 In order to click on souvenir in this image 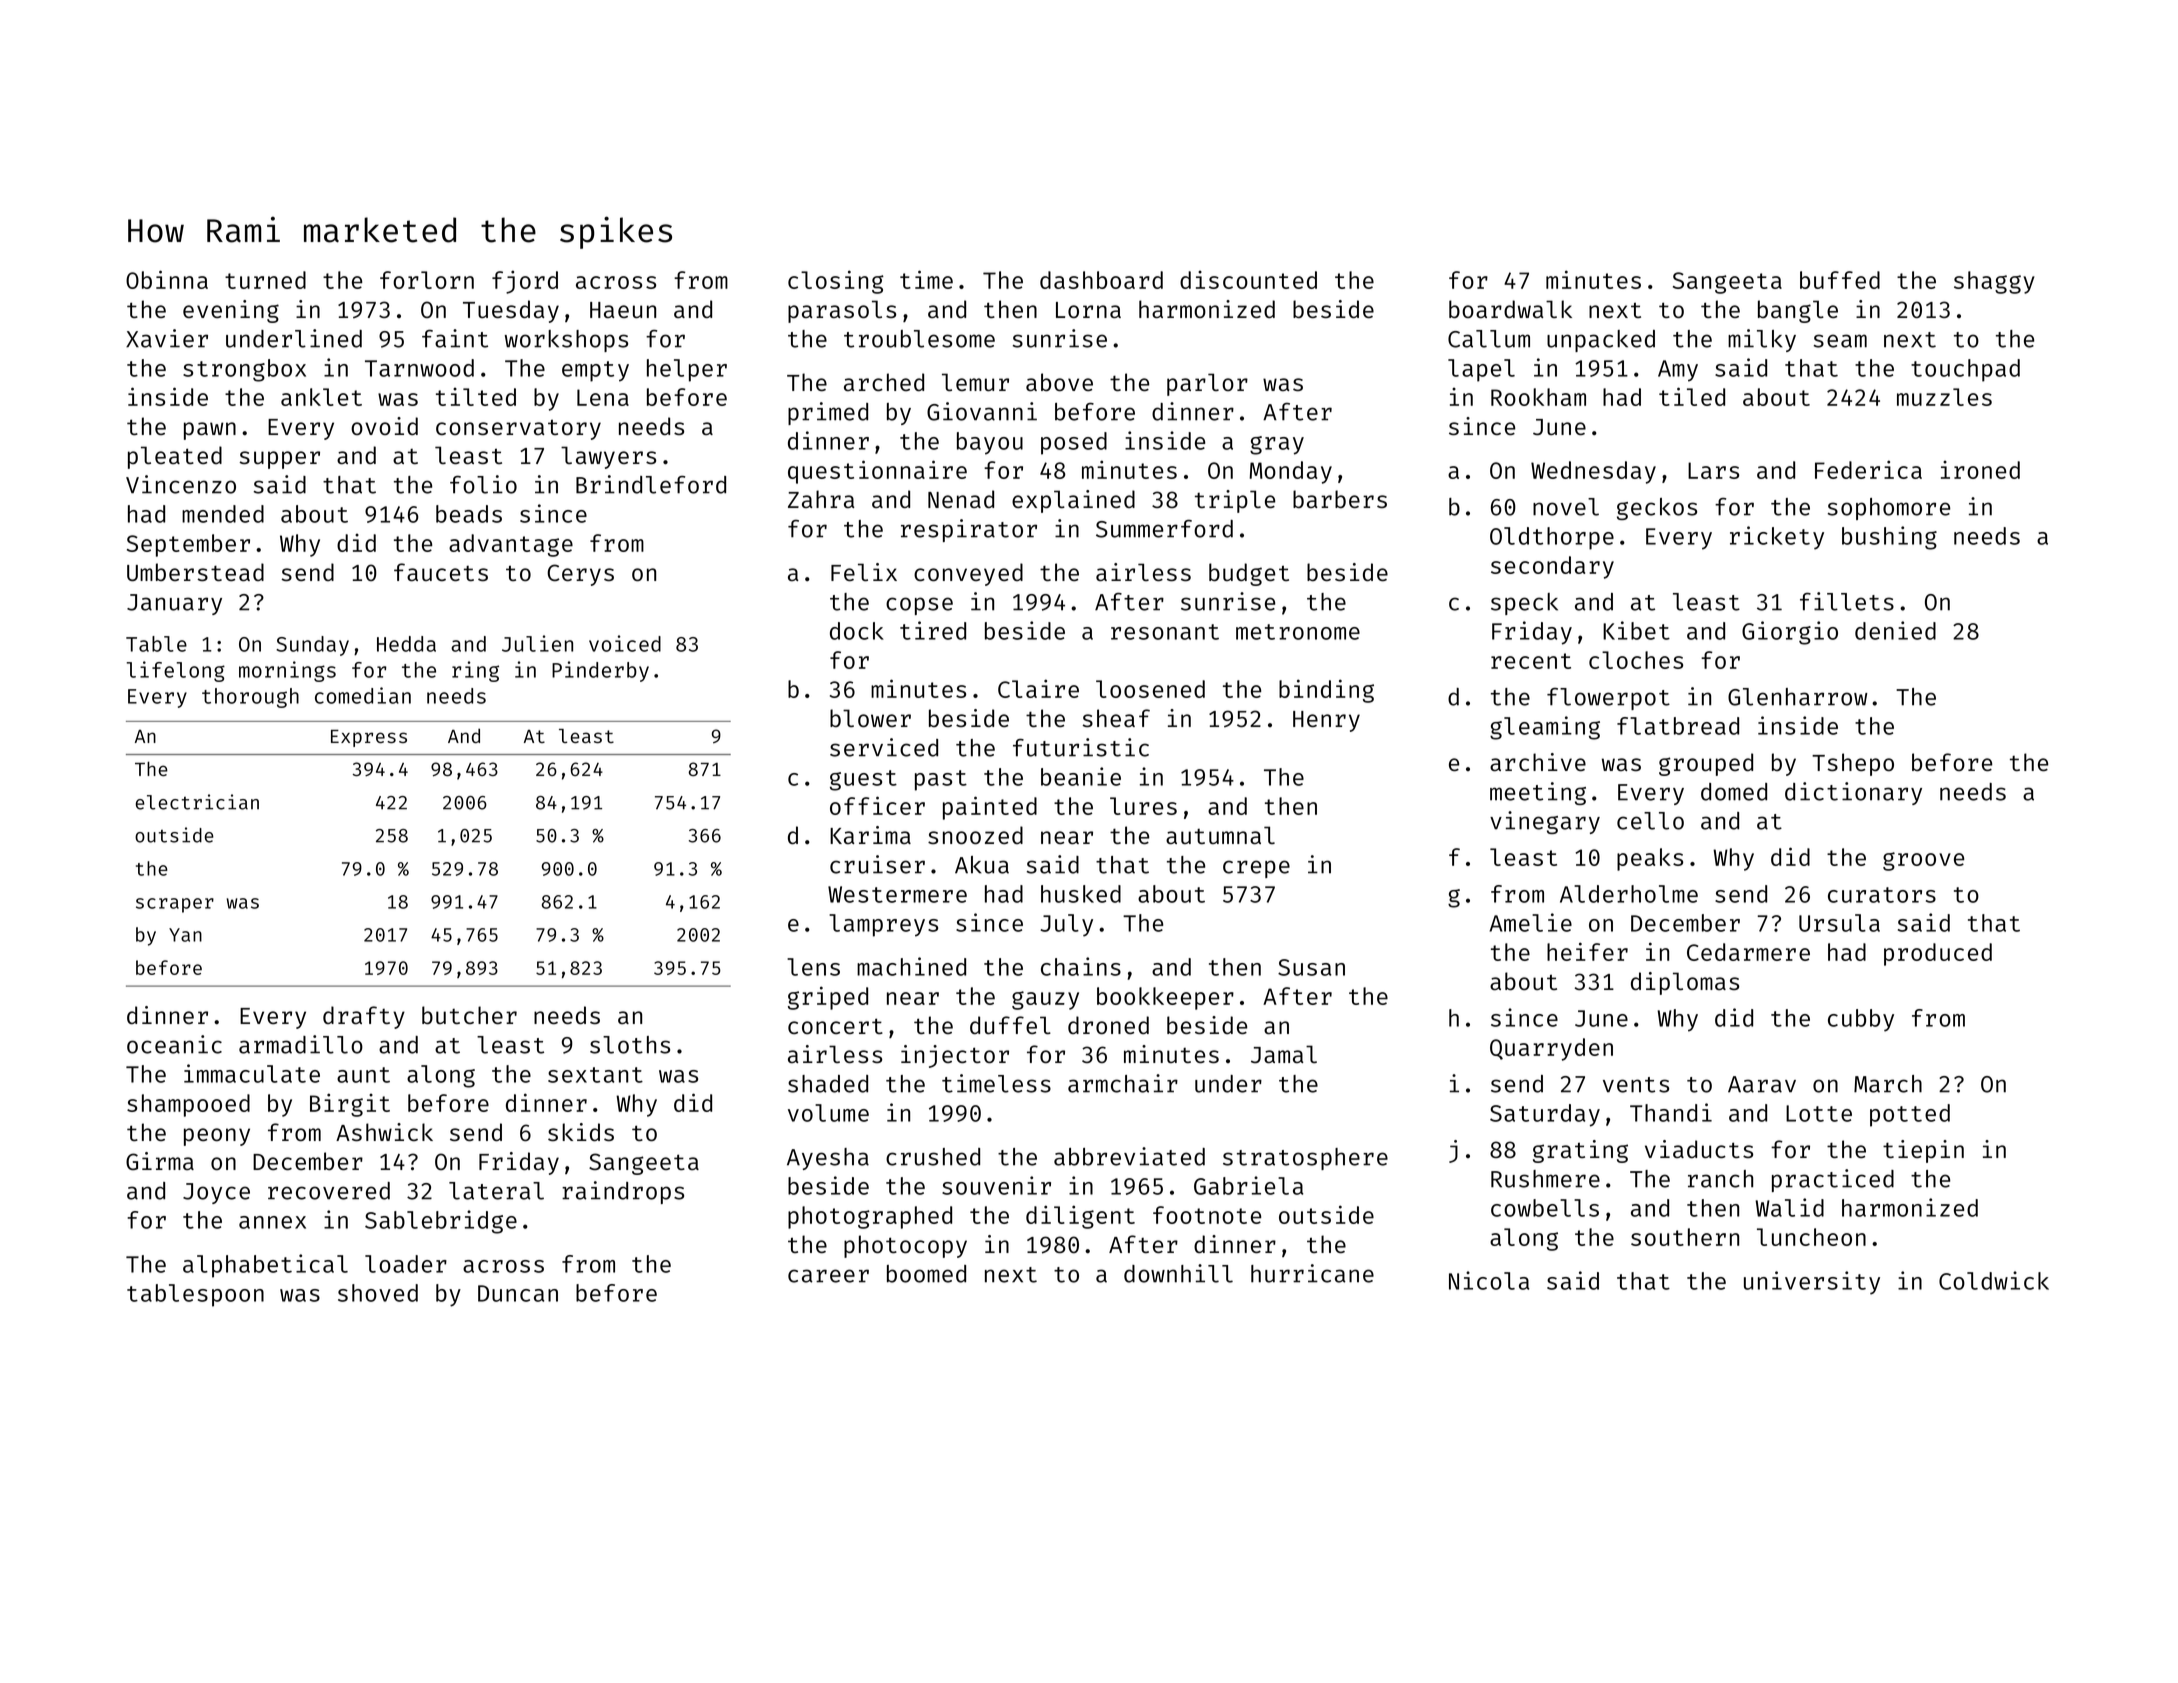, I will do `click(996, 1185)`.
